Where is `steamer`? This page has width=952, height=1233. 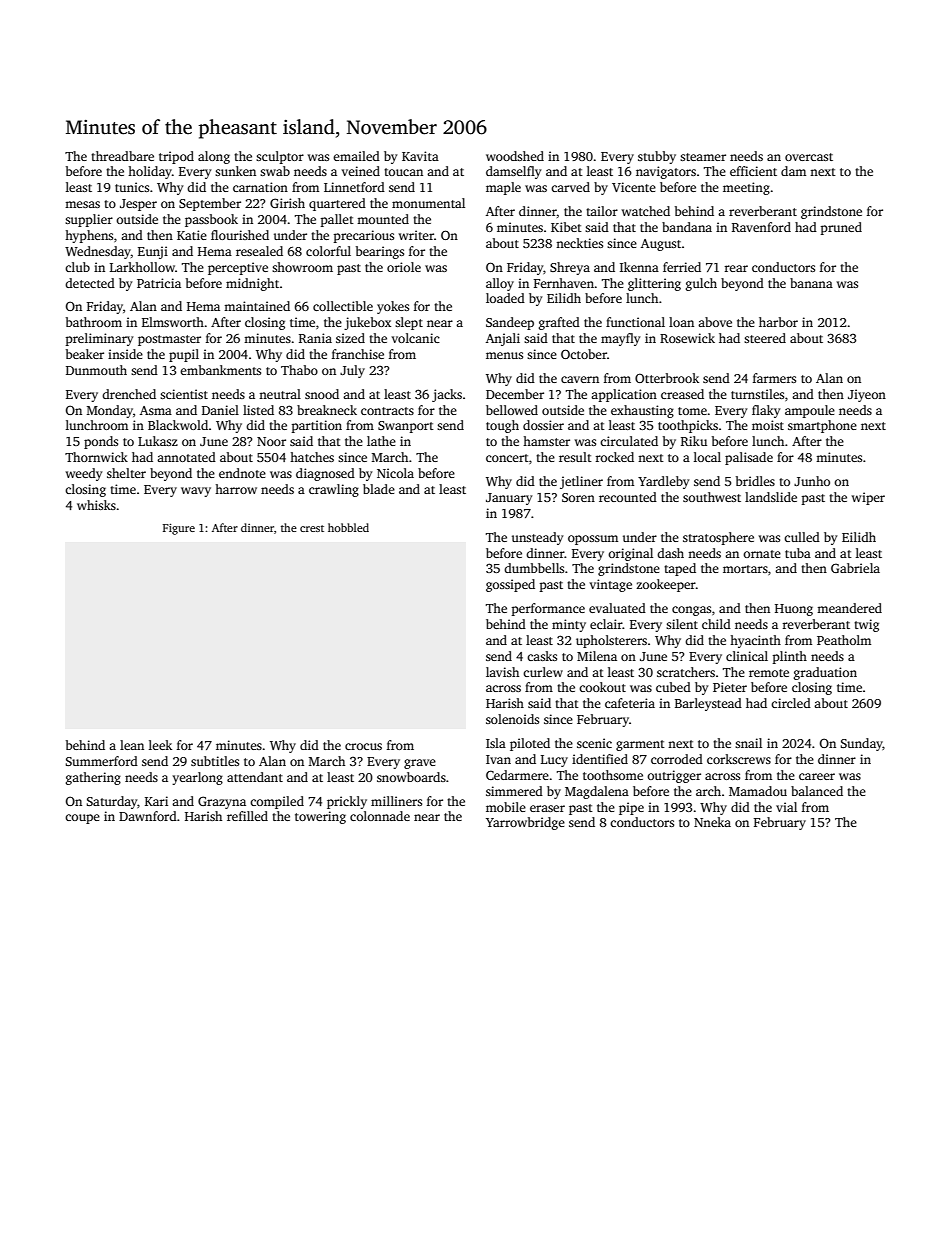
steamer is located at coordinates (703, 157).
